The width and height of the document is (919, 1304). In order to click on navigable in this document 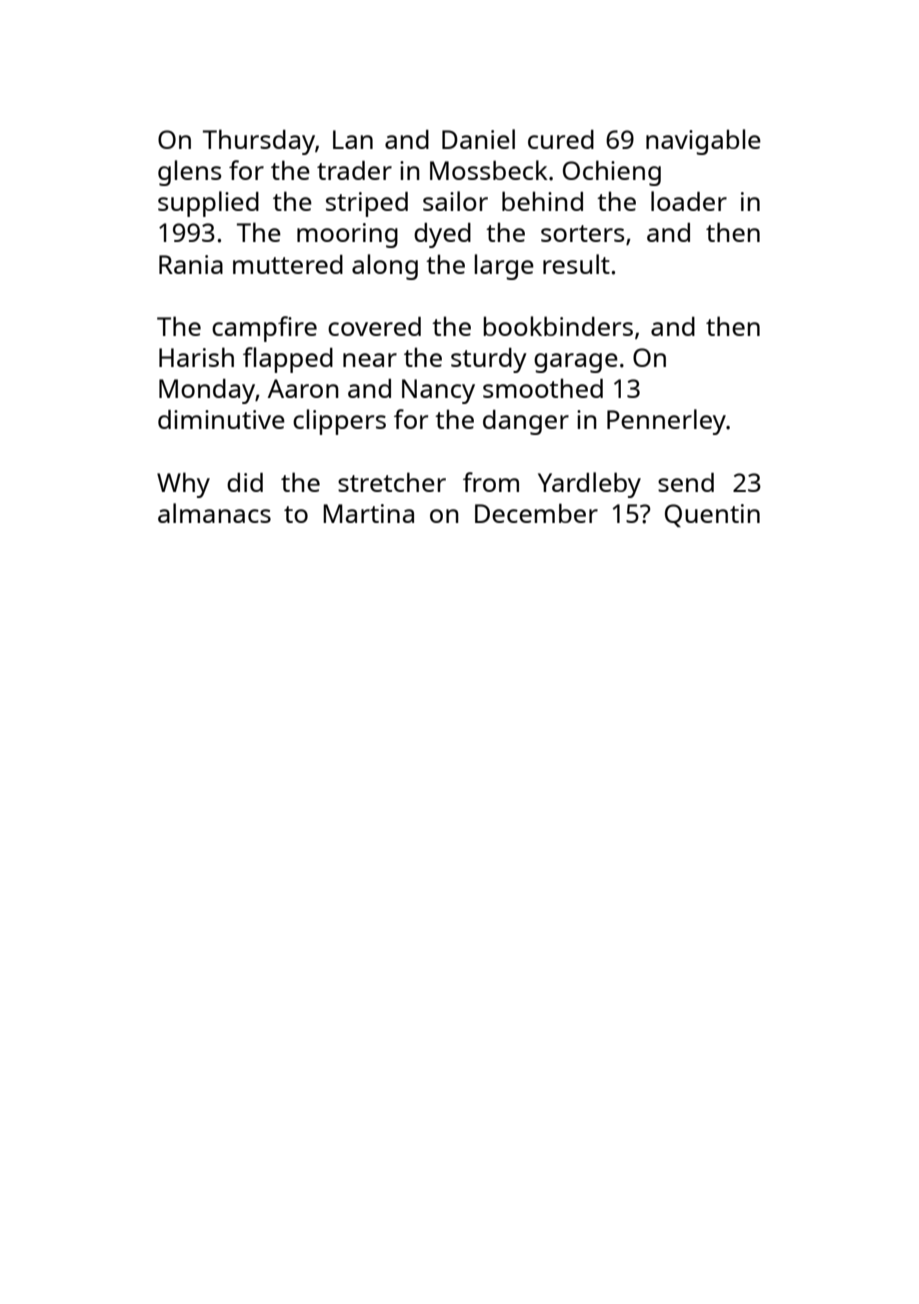, I will do `click(703, 142)`.
